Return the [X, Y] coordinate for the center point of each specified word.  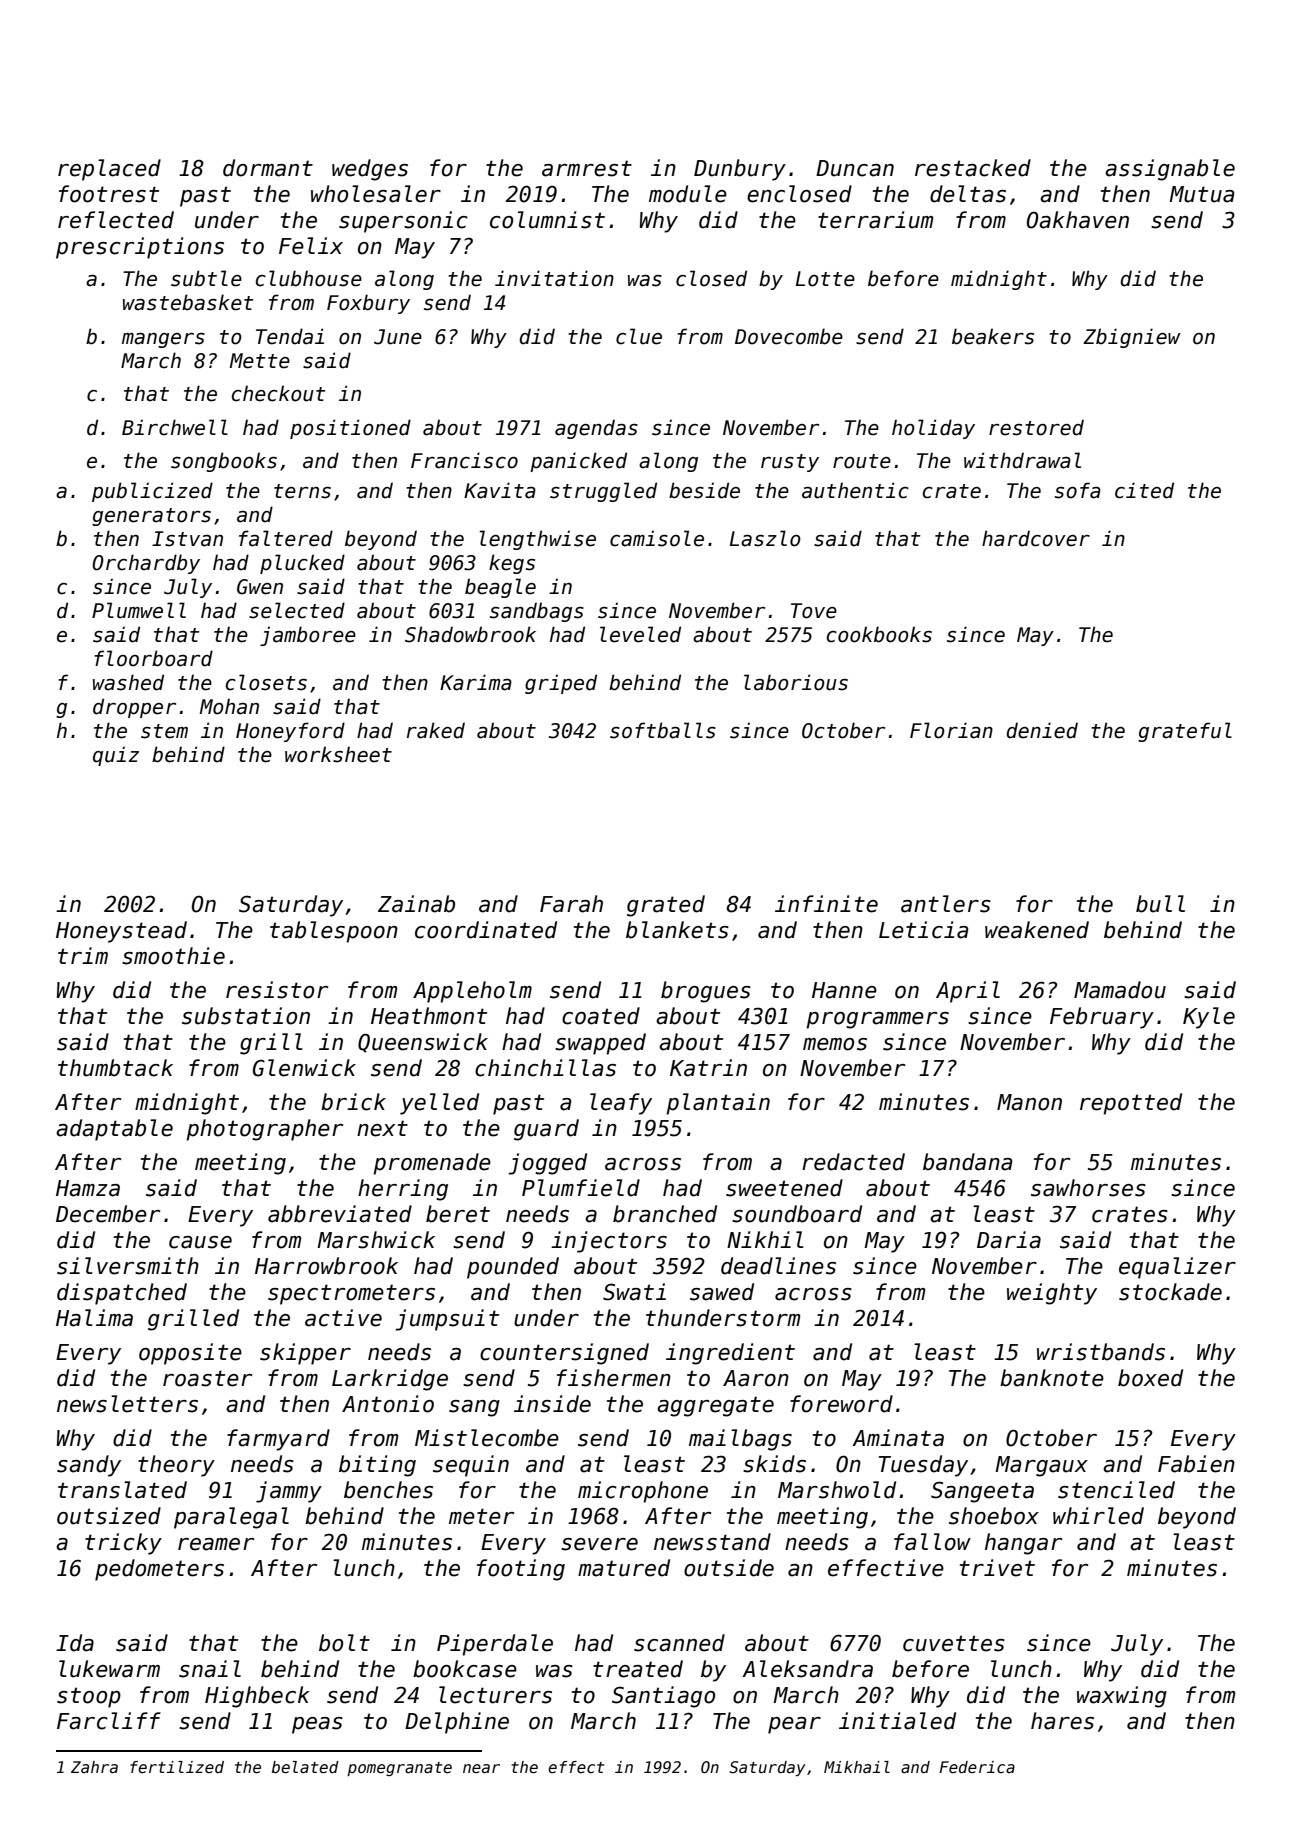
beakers [993, 336]
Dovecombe [789, 336]
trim [83, 955]
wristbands [1101, 1352]
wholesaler [376, 194]
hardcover [1036, 538]
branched [665, 1214]
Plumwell [139, 610]
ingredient [730, 1354]
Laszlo [765, 538]
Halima [94, 1318]
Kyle [1209, 1018]
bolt [344, 1643]
